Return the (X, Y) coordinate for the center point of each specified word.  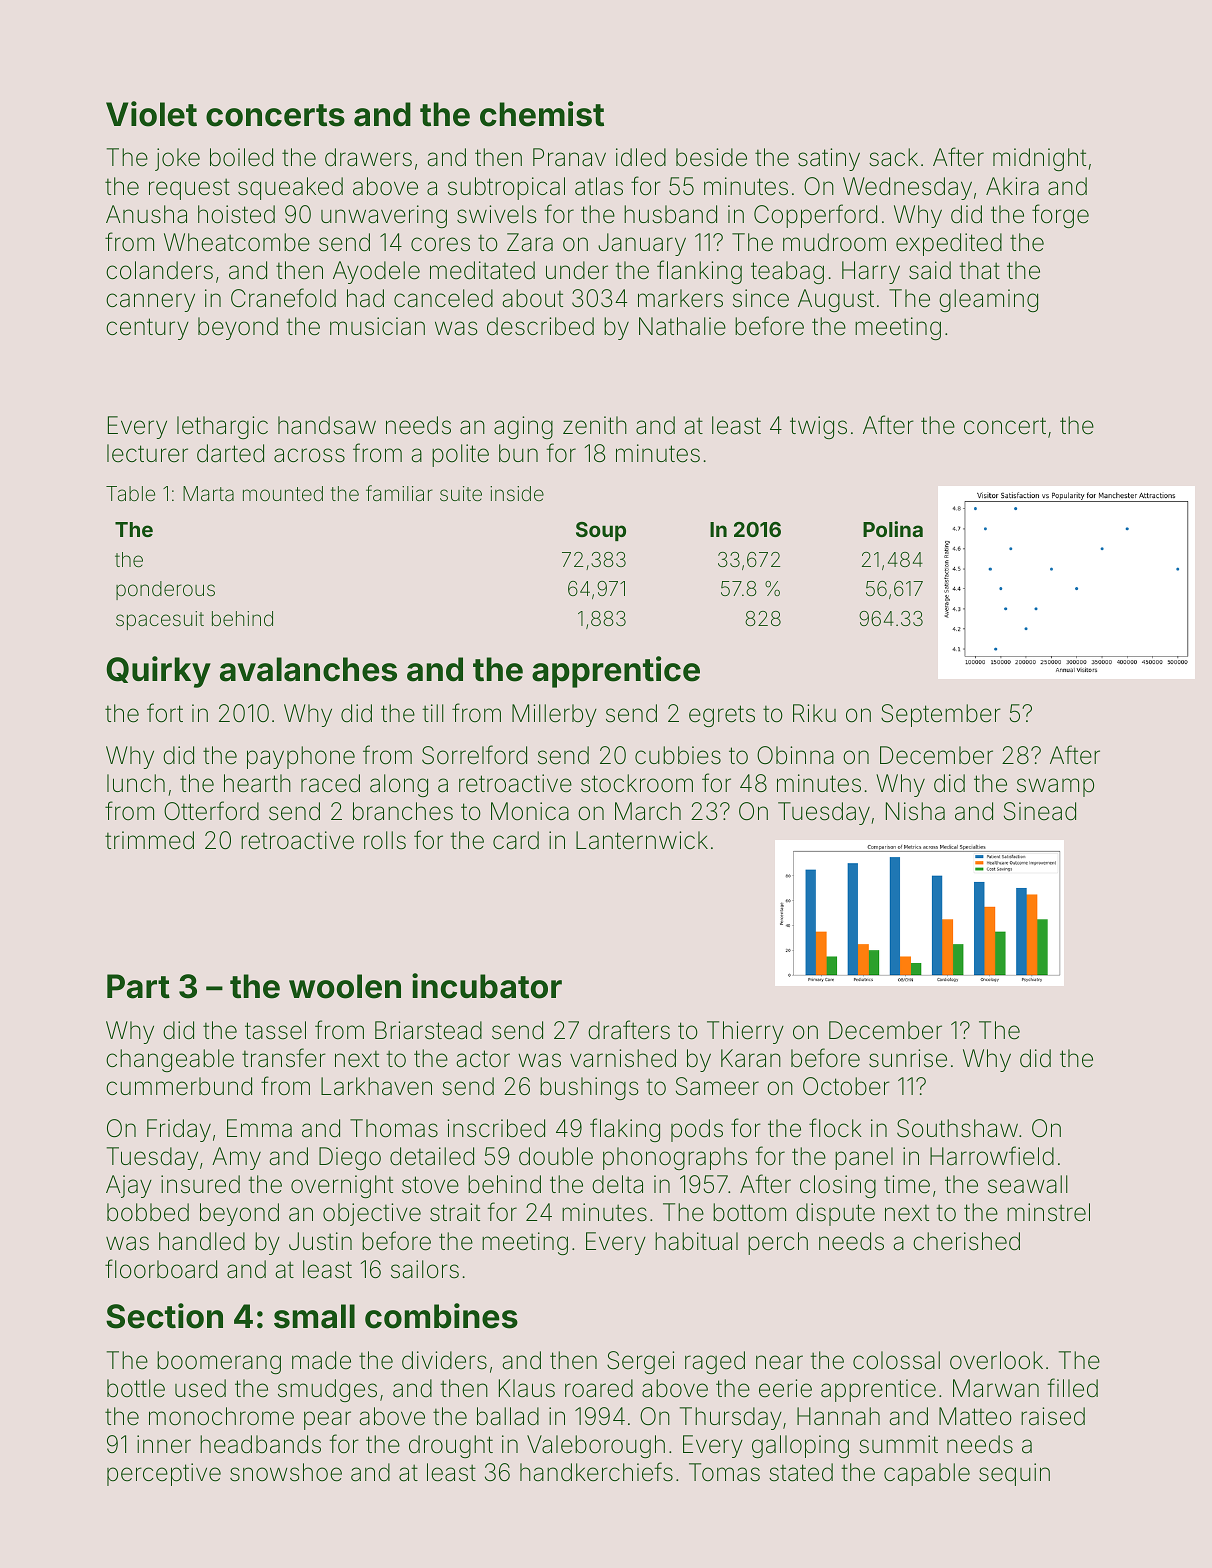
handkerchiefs (596, 1472)
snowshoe (286, 1472)
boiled (241, 157)
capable (927, 1474)
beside (711, 157)
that (979, 270)
